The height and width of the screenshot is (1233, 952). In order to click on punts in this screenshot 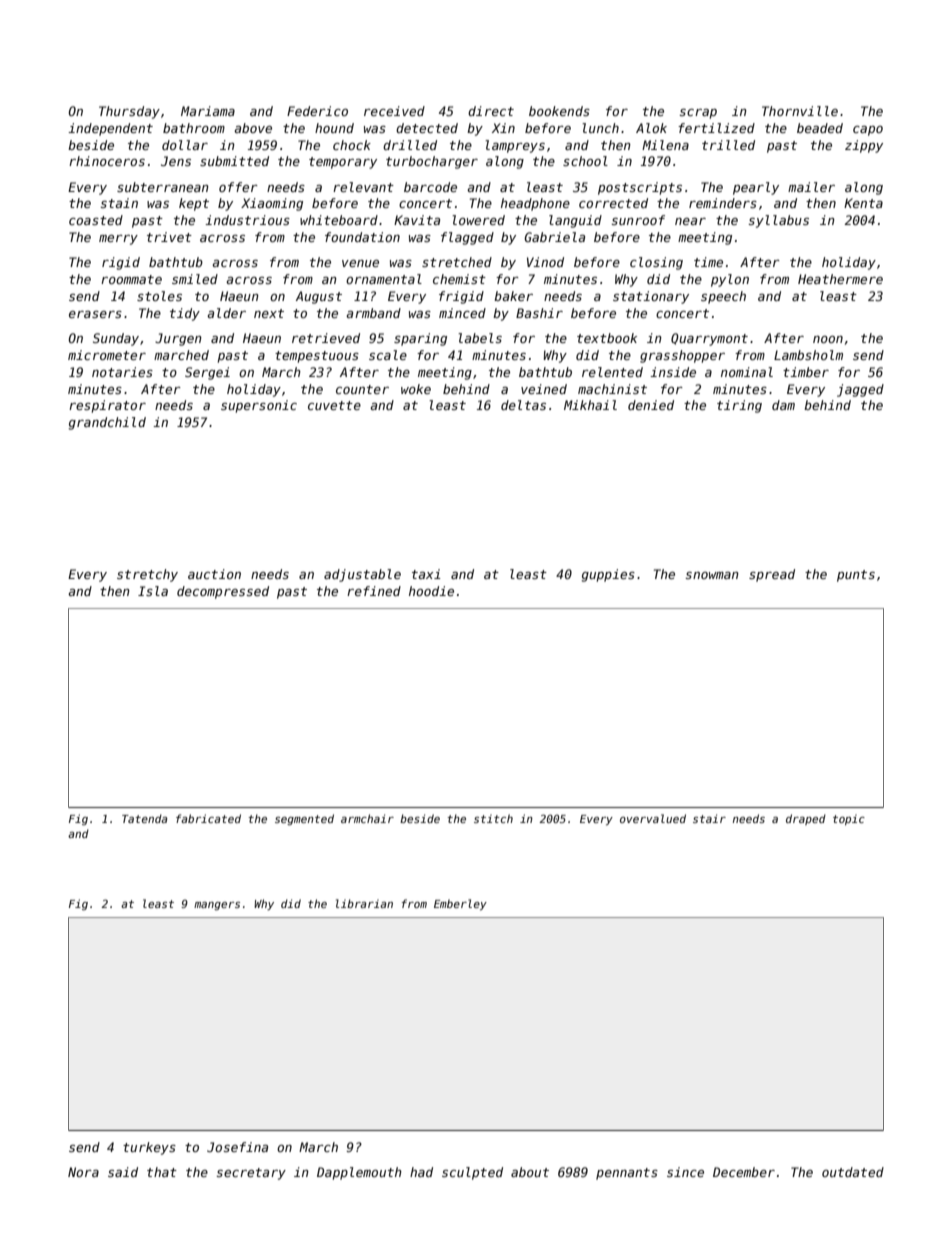, I will do `click(856, 576)`.
